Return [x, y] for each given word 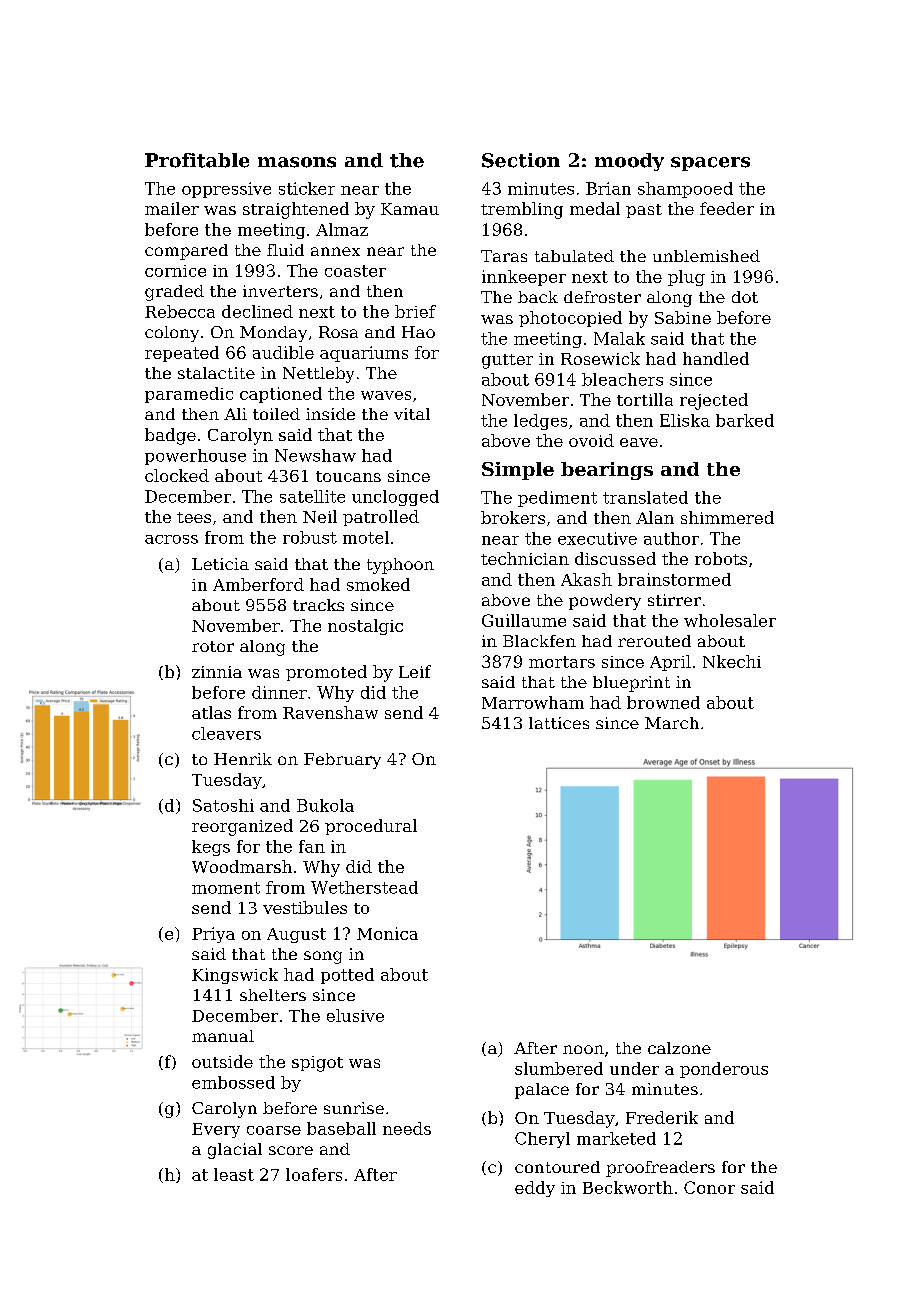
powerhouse [195, 457]
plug [686, 278]
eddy [535, 1189]
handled [716, 358]
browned [663, 702]
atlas [211, 712]
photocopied [570, 319]
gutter [507, 361]
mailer [172, 208]
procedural [371, 827]
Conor [709, 1187]
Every [216, 1130]
